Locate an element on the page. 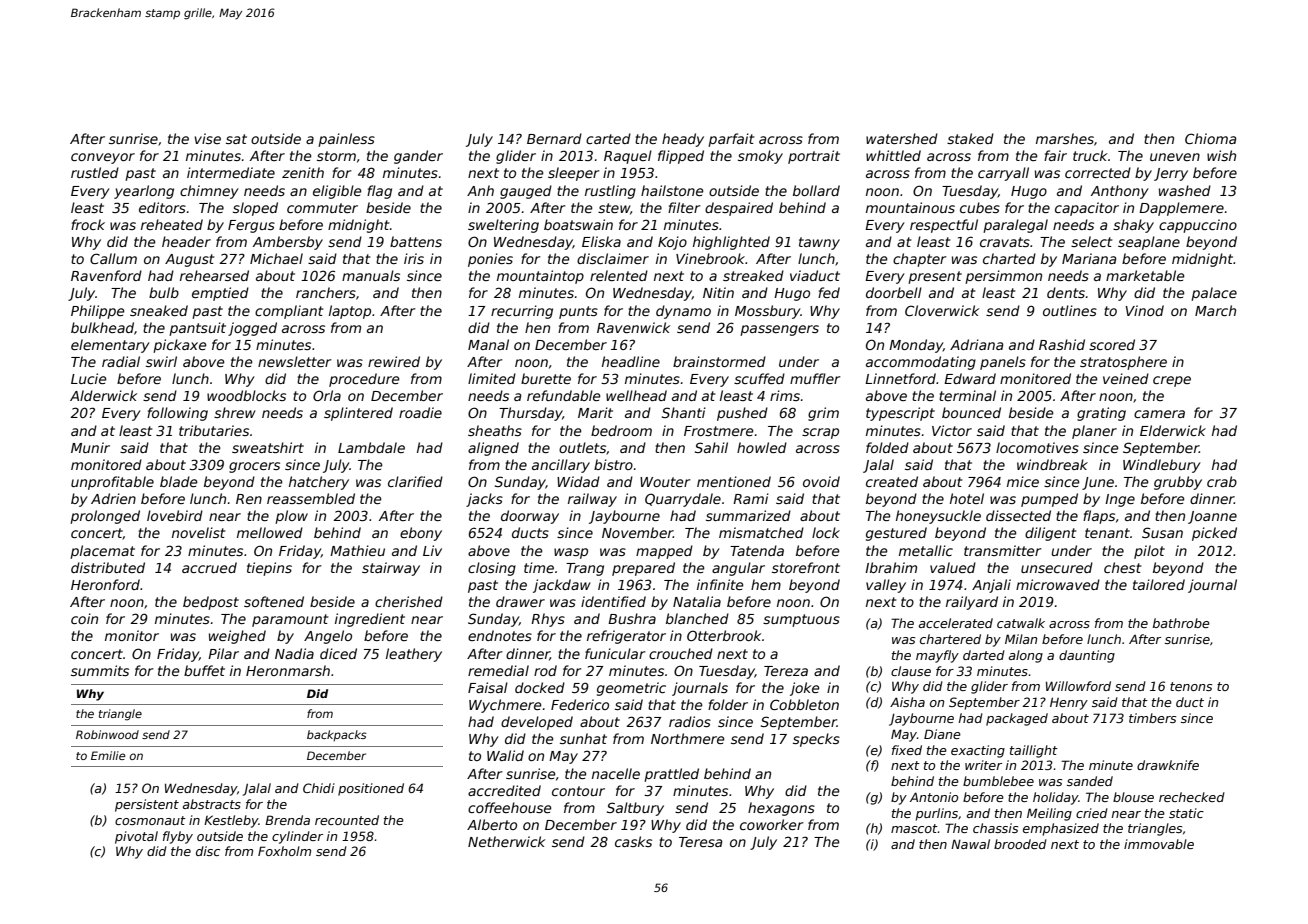 The image size is (1308, 924). parfait is located at coordinates (731, 140).
